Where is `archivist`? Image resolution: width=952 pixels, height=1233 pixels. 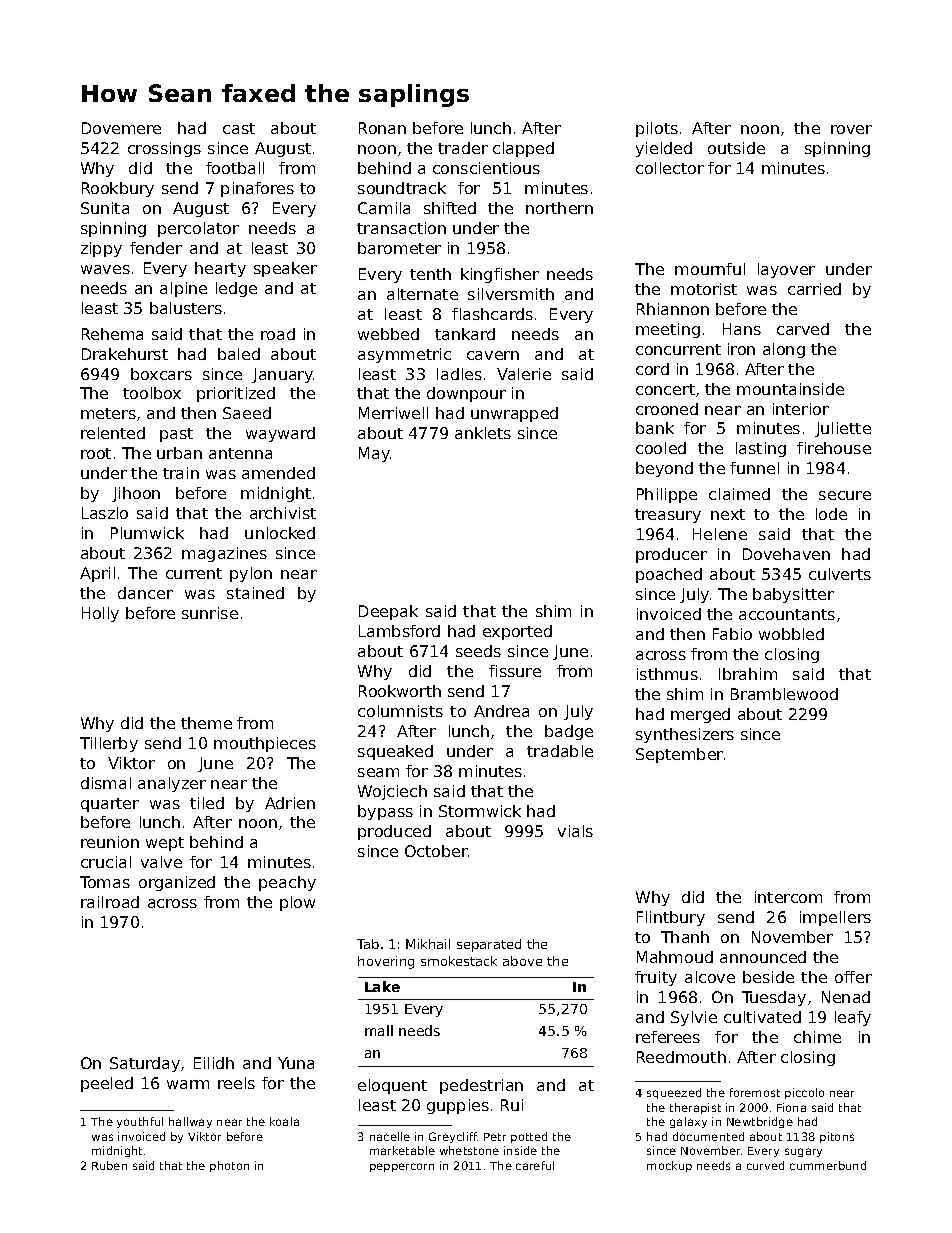
archivist is located at coordinates (283, 513).
